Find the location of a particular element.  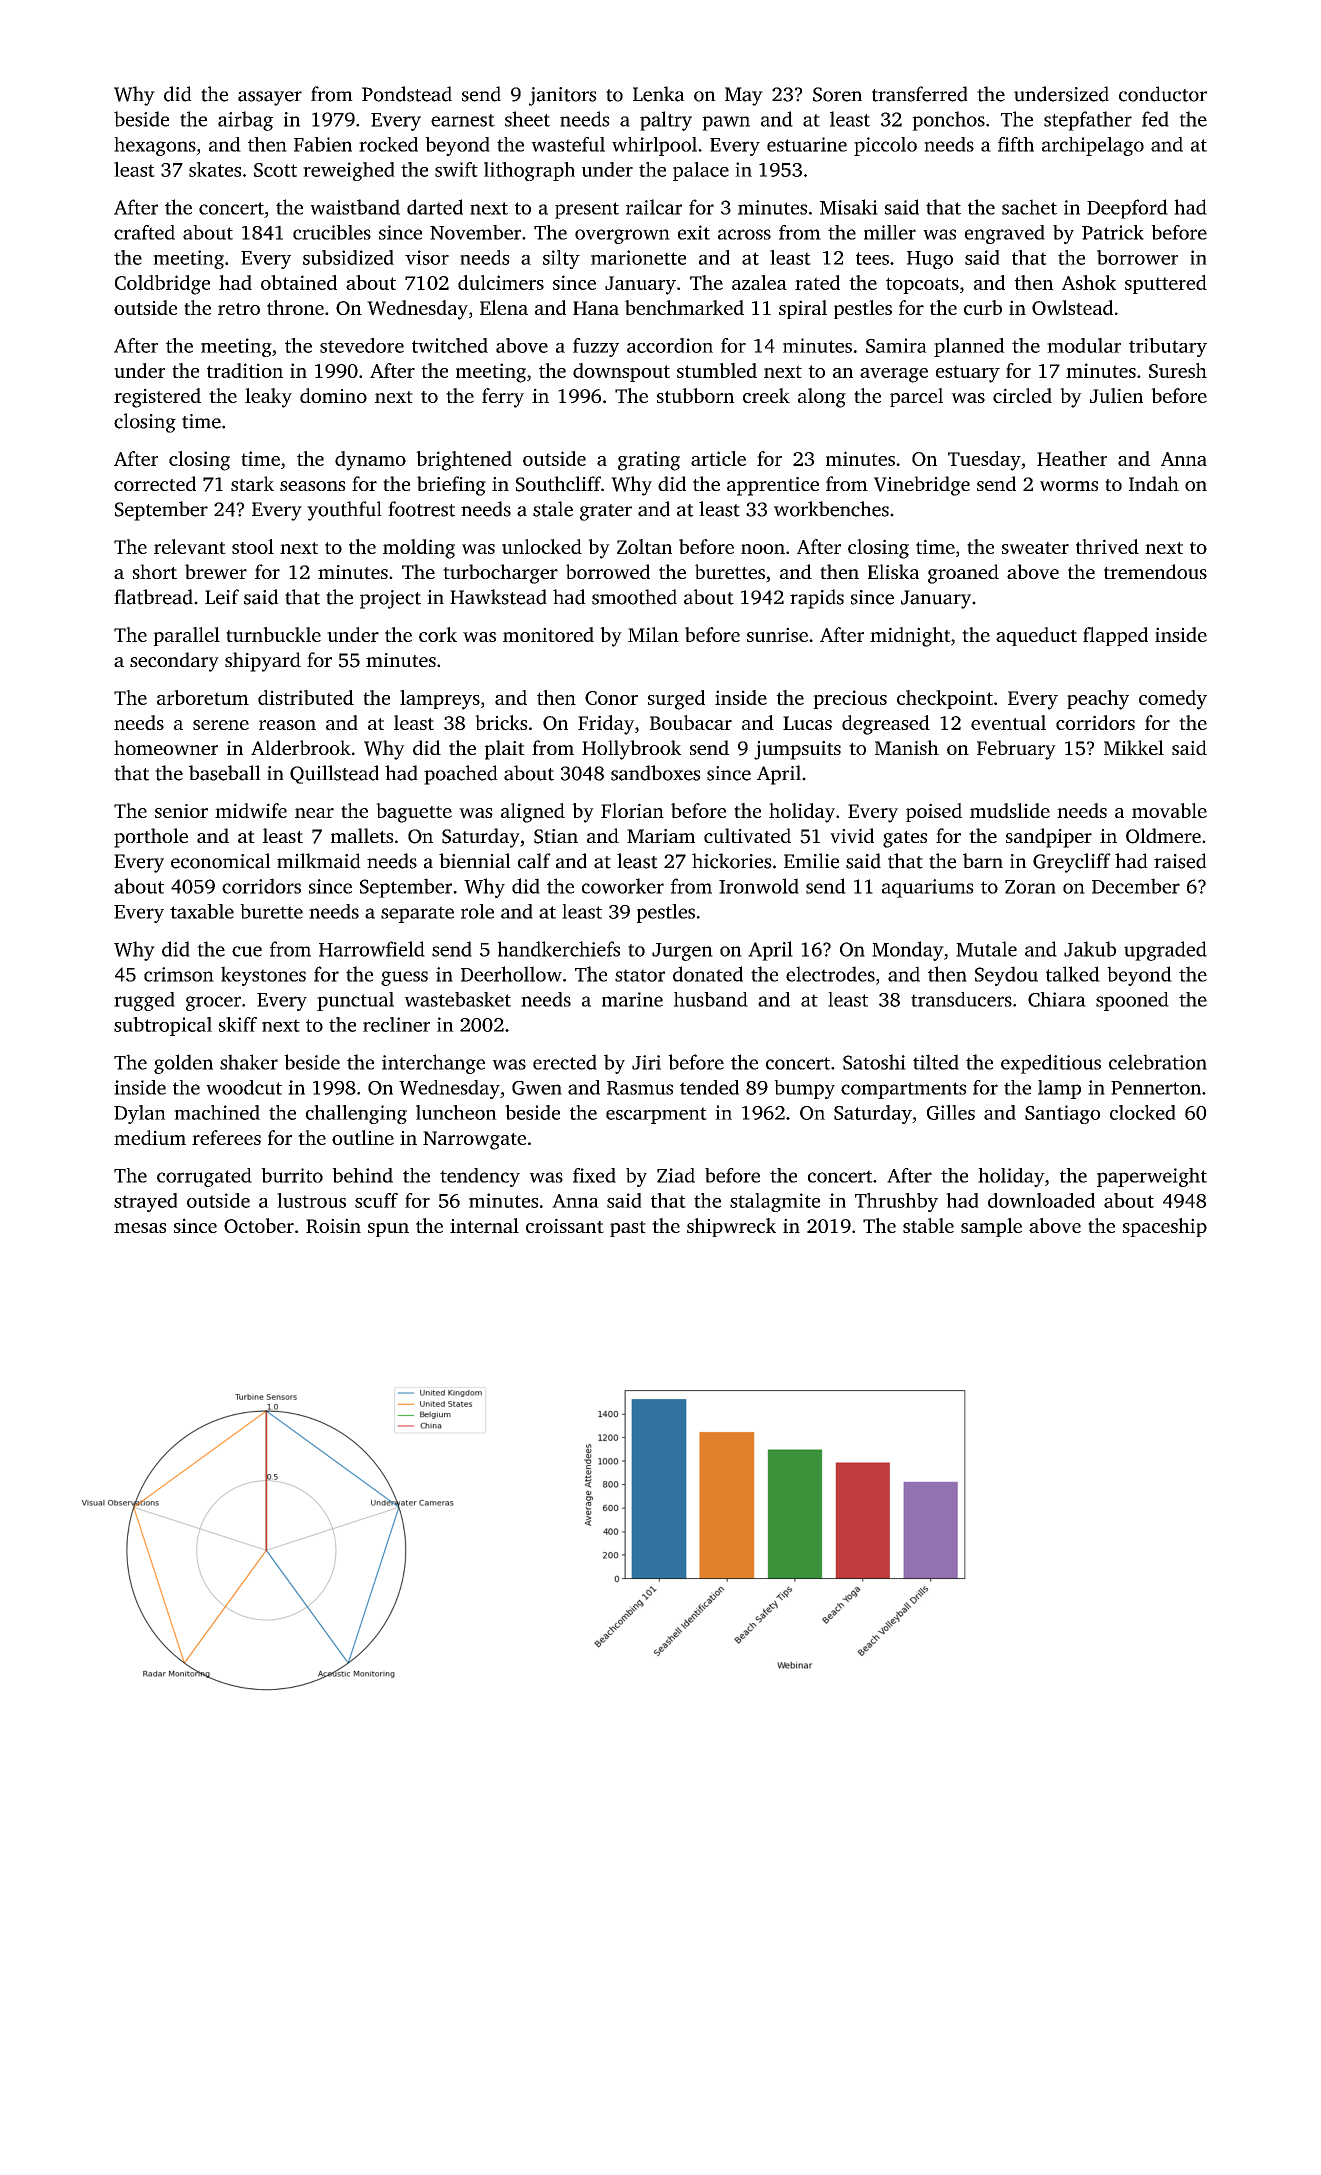

referees is located at coordinates (226, 1137).
